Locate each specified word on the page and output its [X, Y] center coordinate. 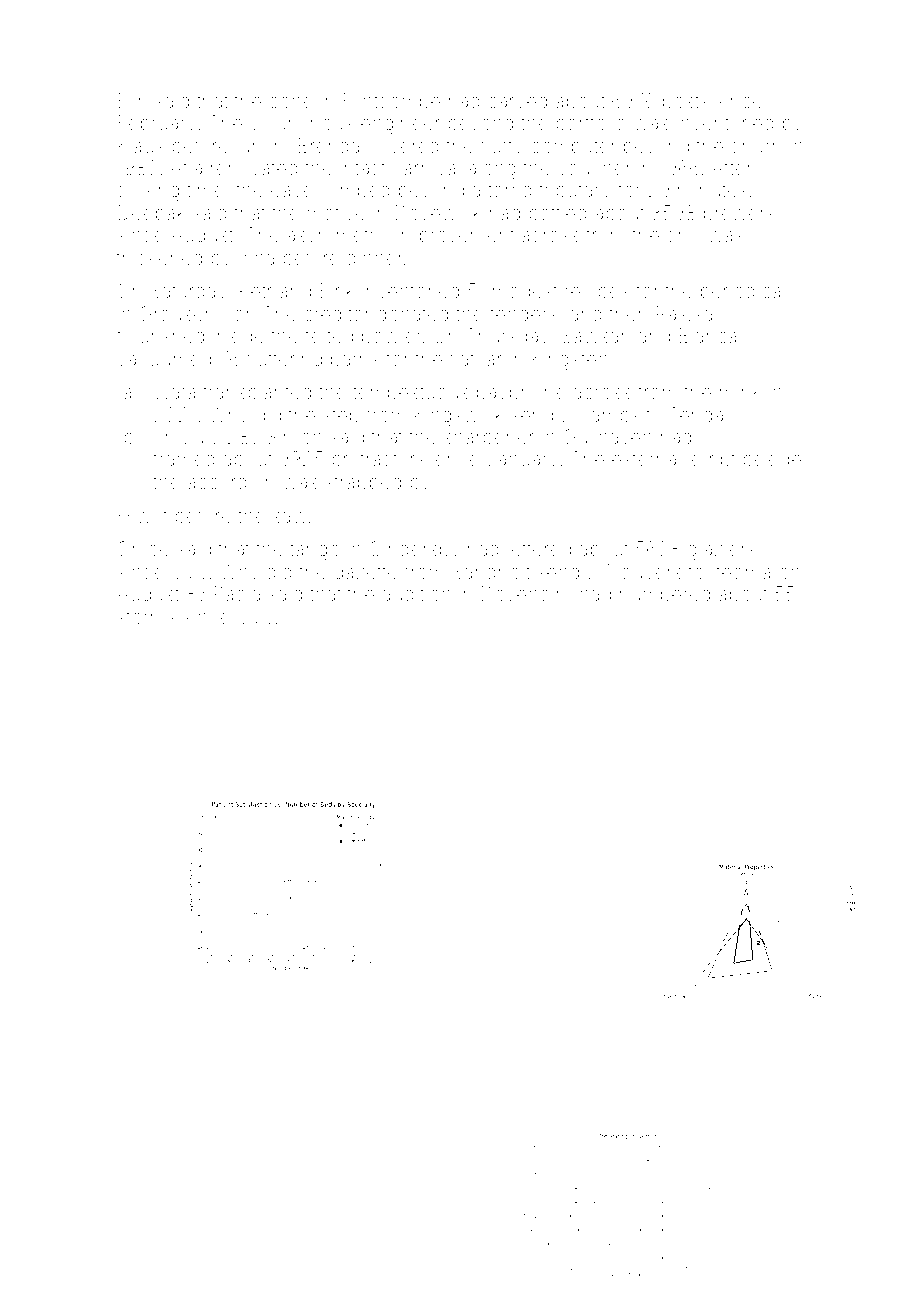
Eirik [337, 290]
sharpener [489, 439]
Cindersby [414, 550]
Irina [257, 257]
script [712, 461]
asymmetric [338, 236]
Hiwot [143, 515]
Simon [294, 436]
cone [291, 102]
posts [685, 103]
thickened [159, 257]
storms [147, 617]
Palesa [684, 313]
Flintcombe [392, 100]
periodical [743, 292]
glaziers [721, 551]
